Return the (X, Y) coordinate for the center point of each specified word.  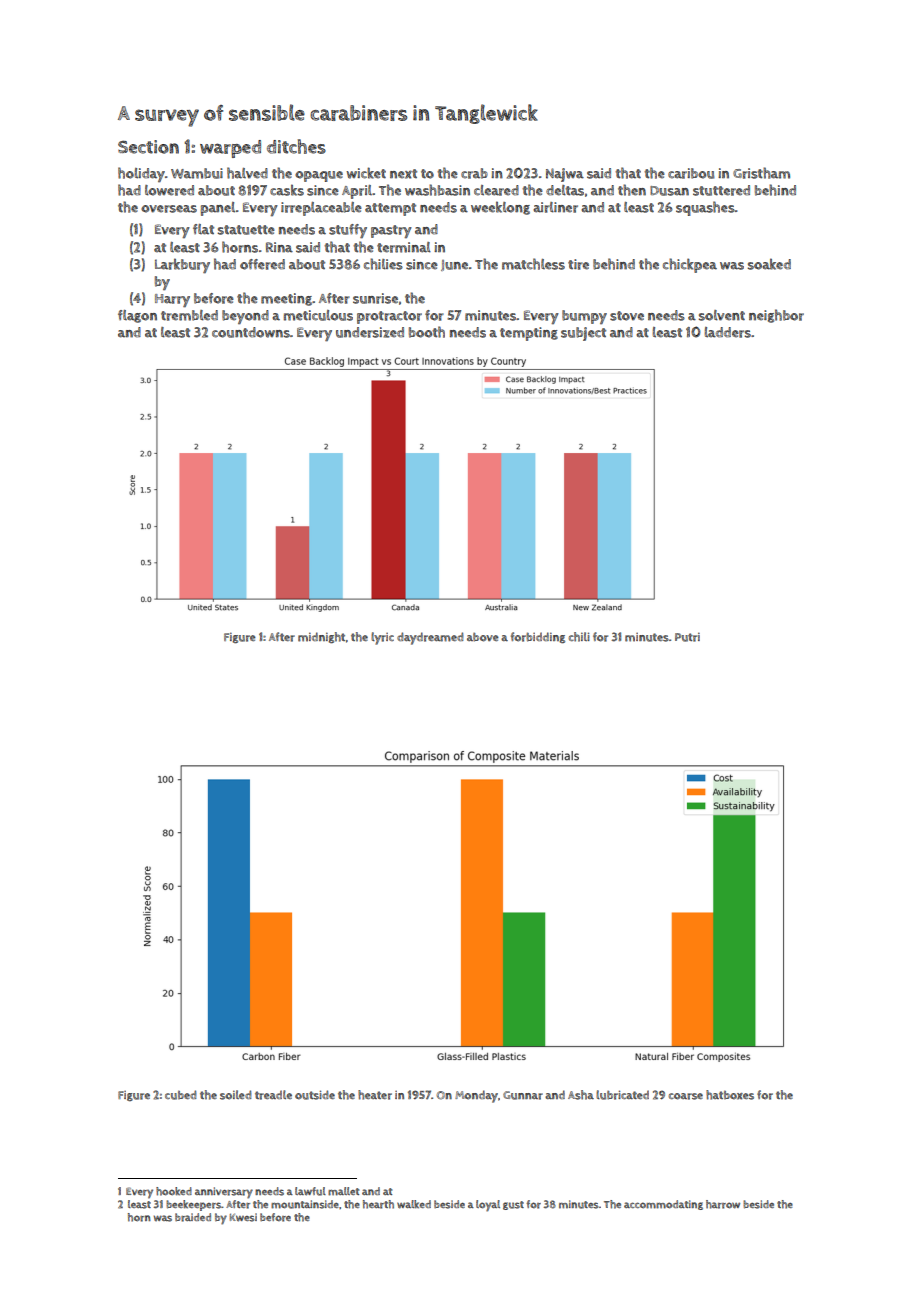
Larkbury (182, 265)
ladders (728, 332)
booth (427, 332)
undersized (370, 332)
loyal (488, 1206)
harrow (723, 1204)
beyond (245, 317)
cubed (181, 1095)
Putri (687, 637)
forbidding (538, 637)
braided (193, 1217)
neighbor (776, 316)
